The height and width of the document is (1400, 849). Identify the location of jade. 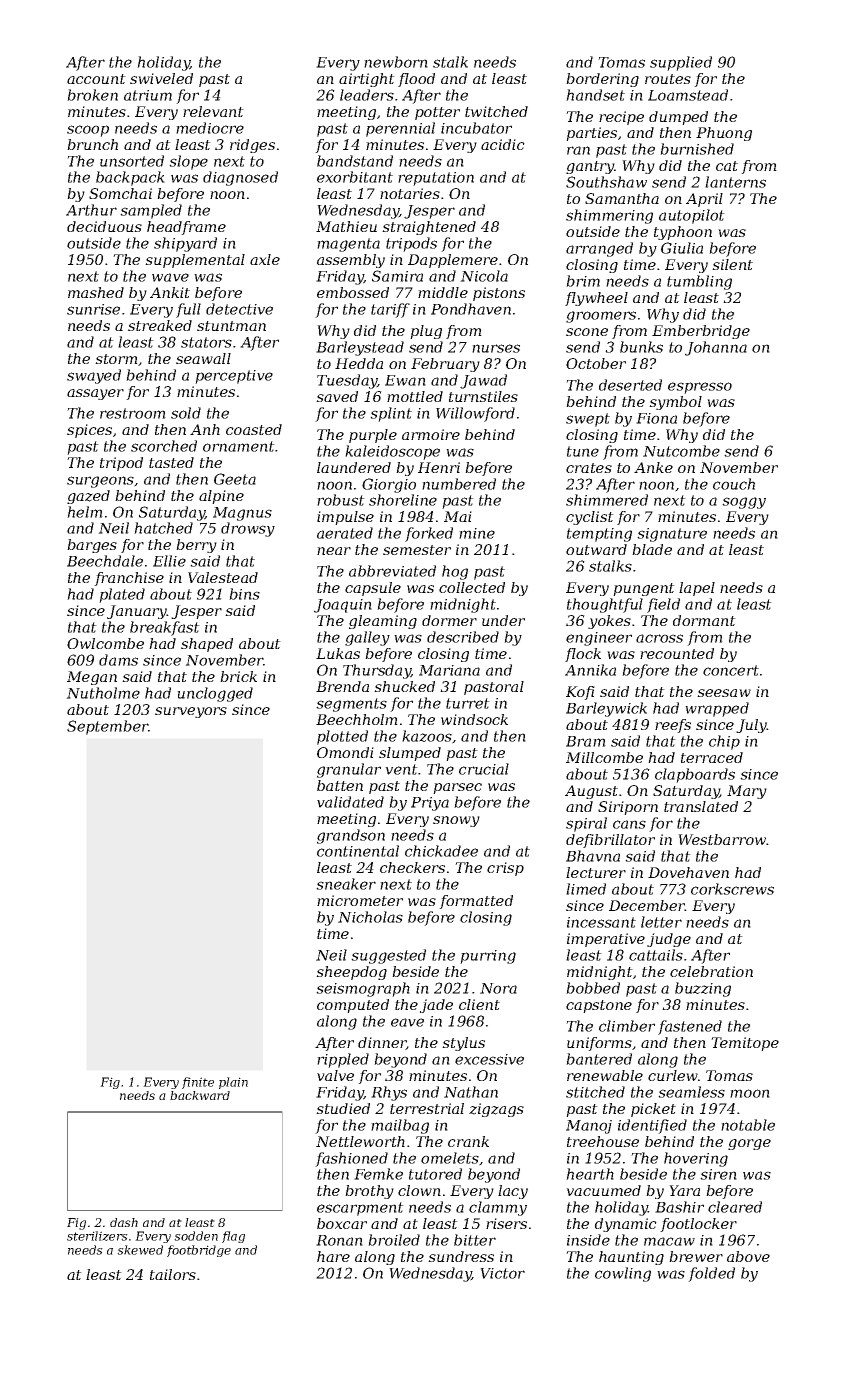
(436, 1006).
